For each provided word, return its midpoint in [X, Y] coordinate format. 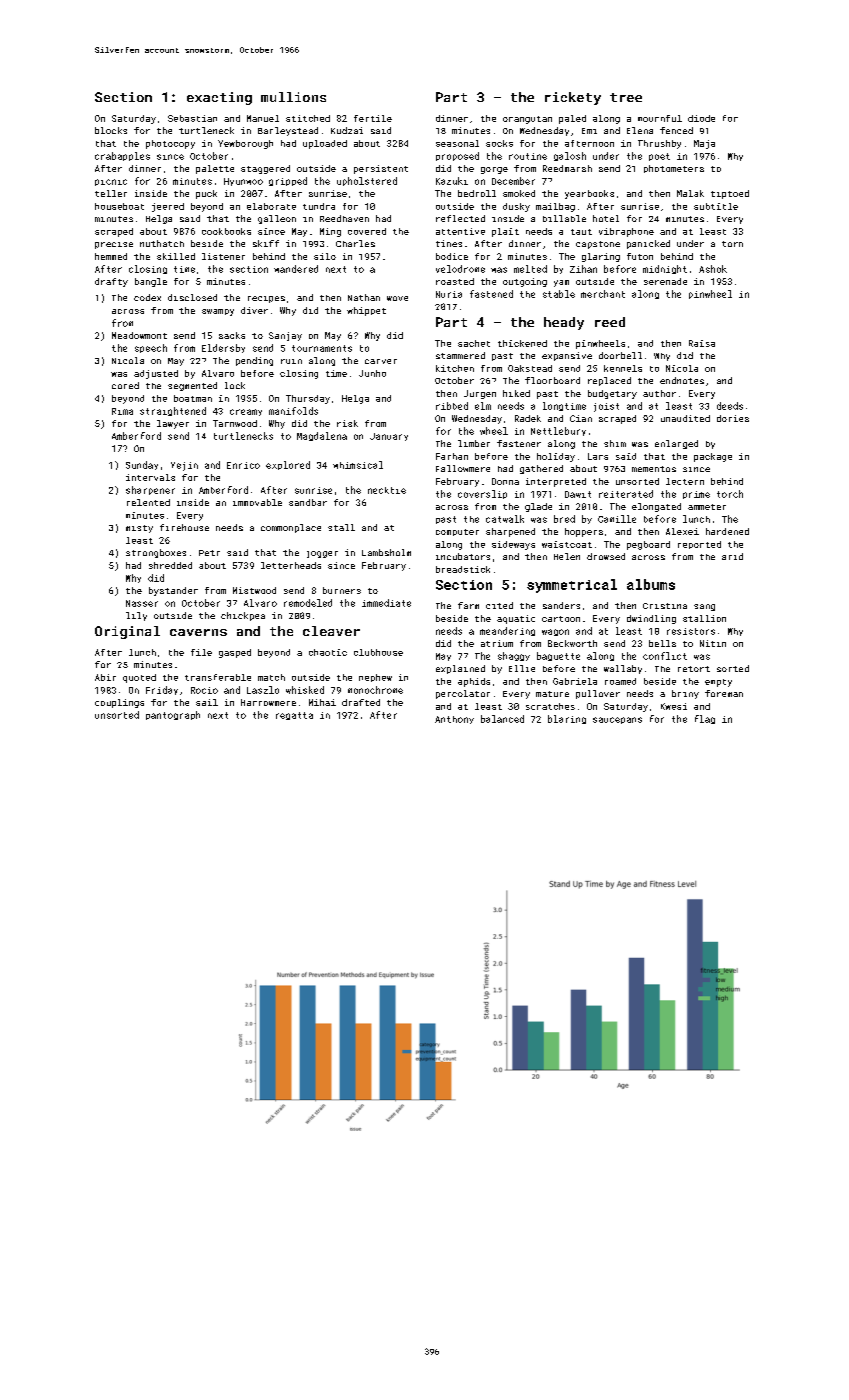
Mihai [322, 702]
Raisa [702, 343]
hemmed [111, 256]
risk [347, 423]
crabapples [122, 156]
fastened [491, 294]
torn [732, 244]
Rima [122, 411]
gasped [235, 653]
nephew [375, 678]
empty [718, 683]
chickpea [243, 616]
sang [704, 607]
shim [615, 443]
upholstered [367, 181]
